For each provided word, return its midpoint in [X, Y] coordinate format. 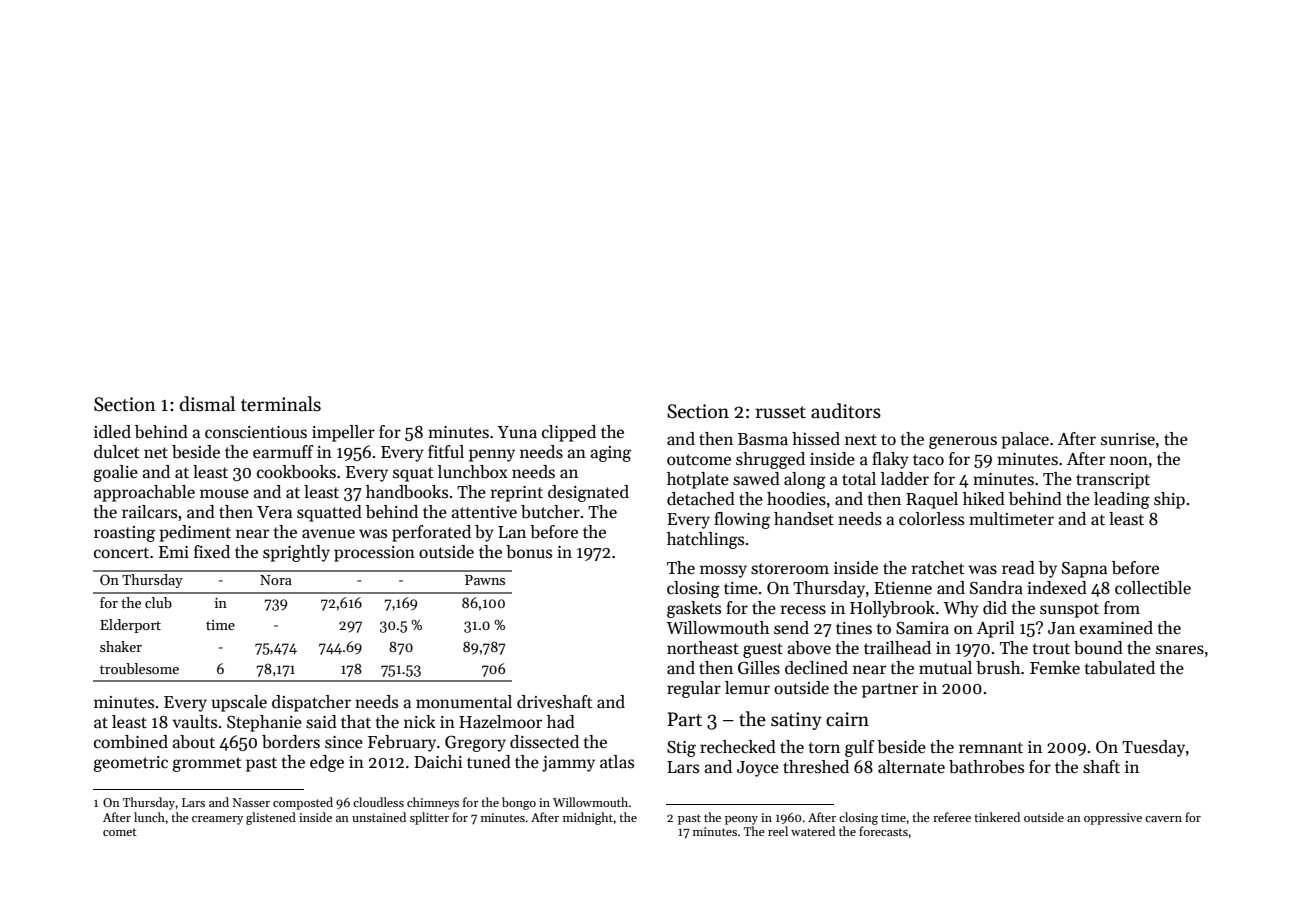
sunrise [1128, 439]
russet [781, 412]
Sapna [1084, 569]
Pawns [485, 580]
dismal [207, 404]
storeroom [790, 569]
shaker [121, 646]
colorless [931, 519]
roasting [124, 534]
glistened [271, 818]
